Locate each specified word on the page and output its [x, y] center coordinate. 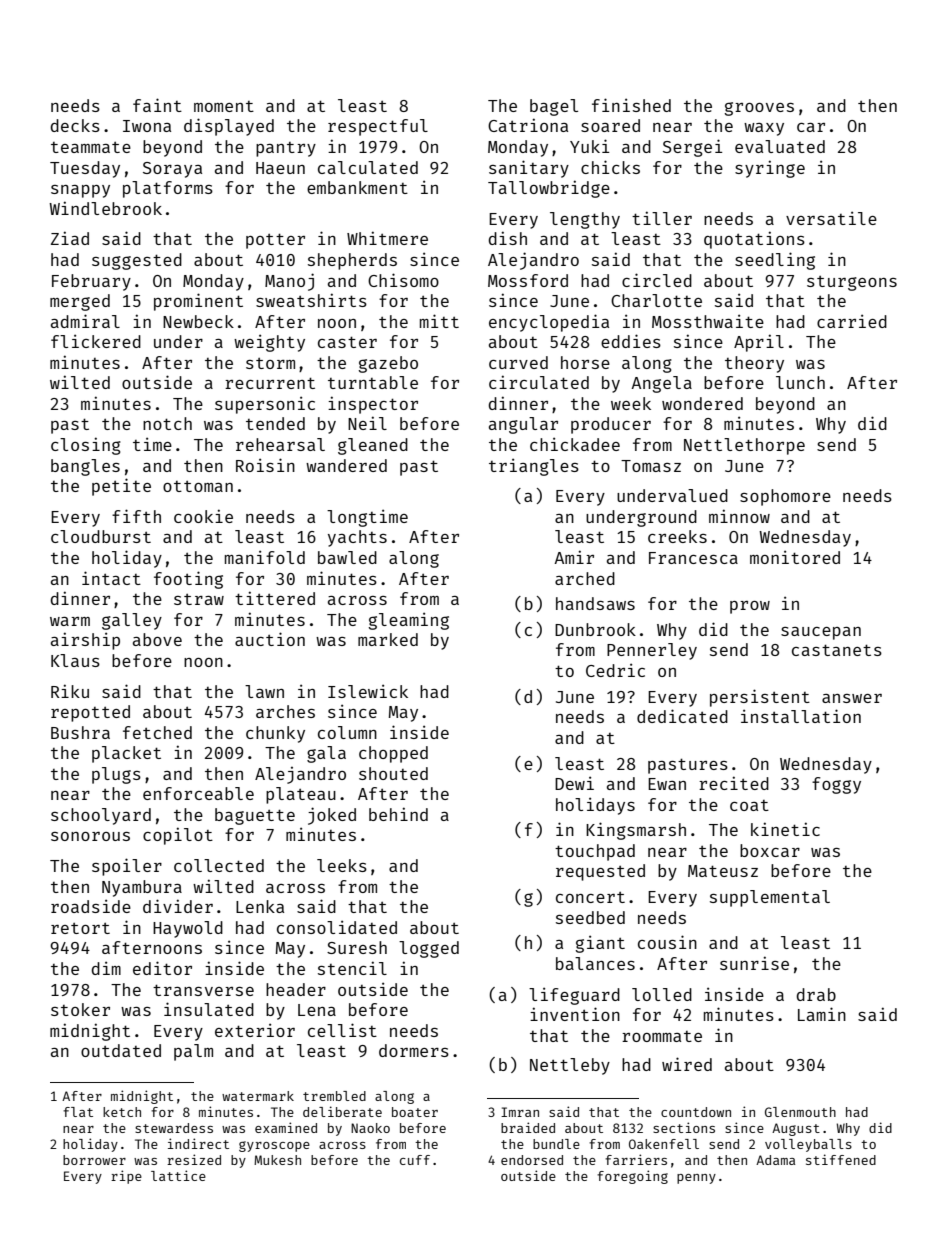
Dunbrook [595, 629]
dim [106, 968]
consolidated [337, 927]
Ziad [70, 238]
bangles [85, 467]
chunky [275, 734]
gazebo [388, 364]
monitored [795, 557]
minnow [739, 516]
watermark [258, 1096]
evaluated [780, 146]
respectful [378, 127]
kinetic [785, 829]
